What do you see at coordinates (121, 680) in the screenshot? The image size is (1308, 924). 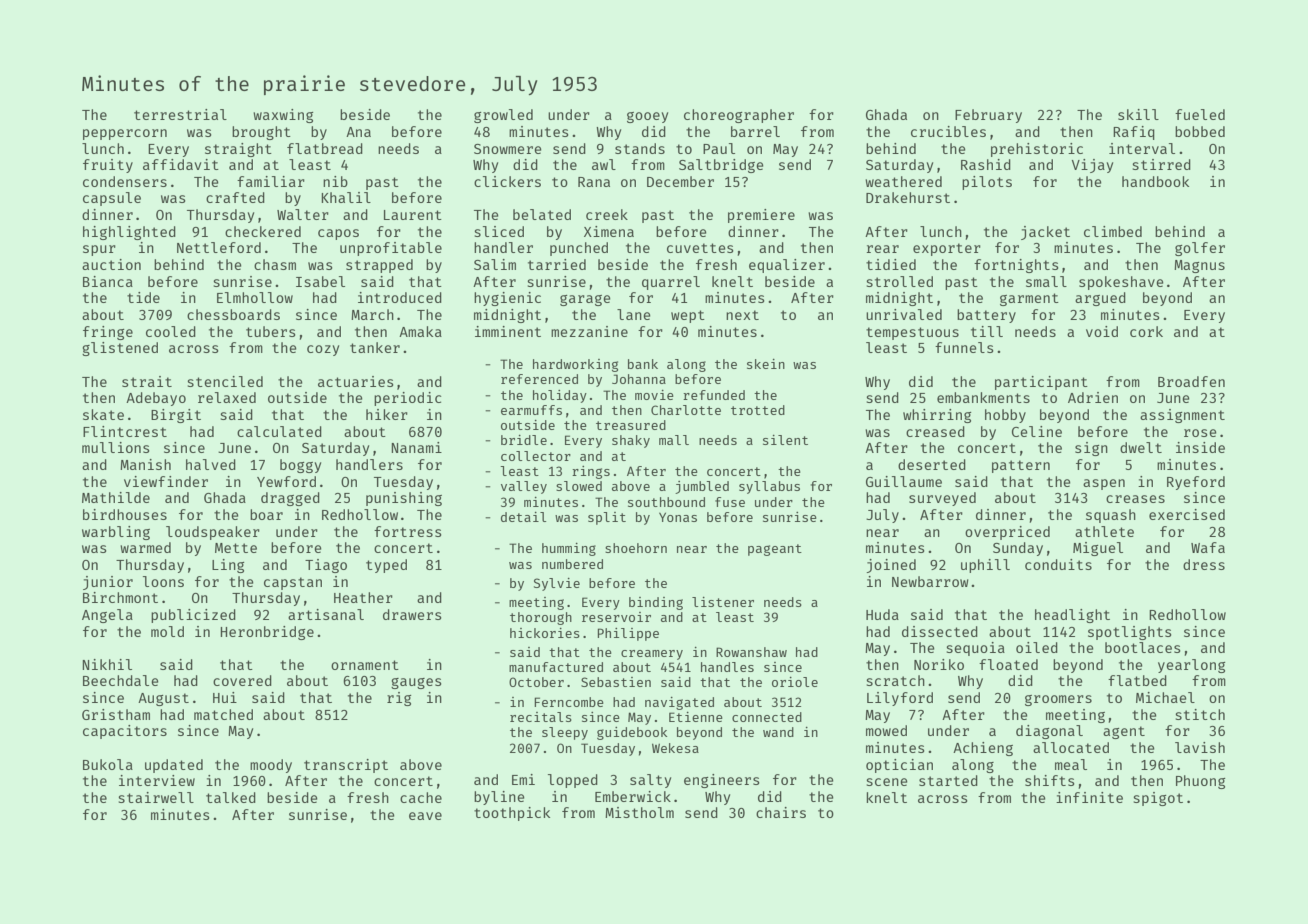 I see `Beechdale` at bounding box center [121, 680].
